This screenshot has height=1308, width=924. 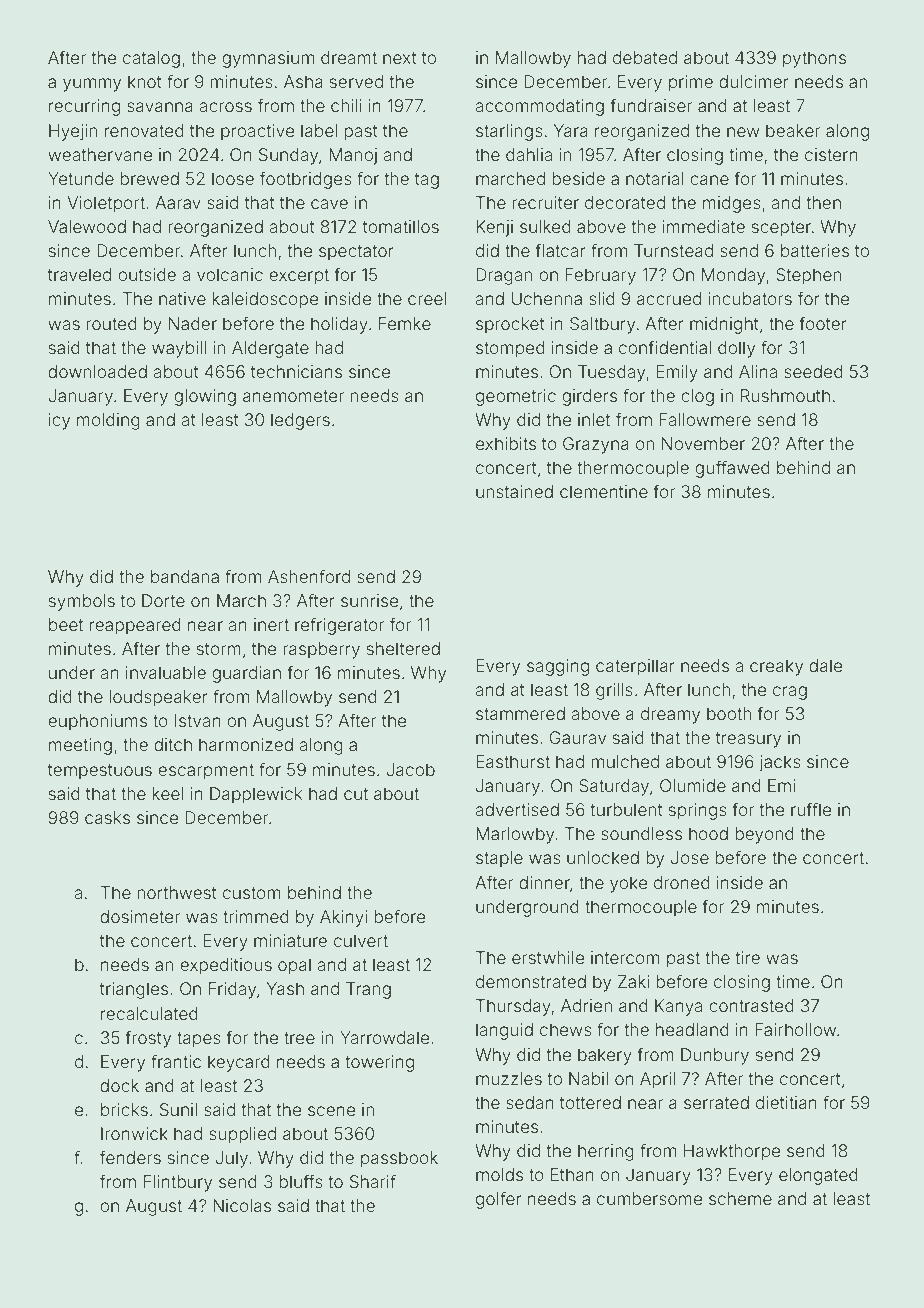 I want to click on immediate, so click(x=704, y=226).
